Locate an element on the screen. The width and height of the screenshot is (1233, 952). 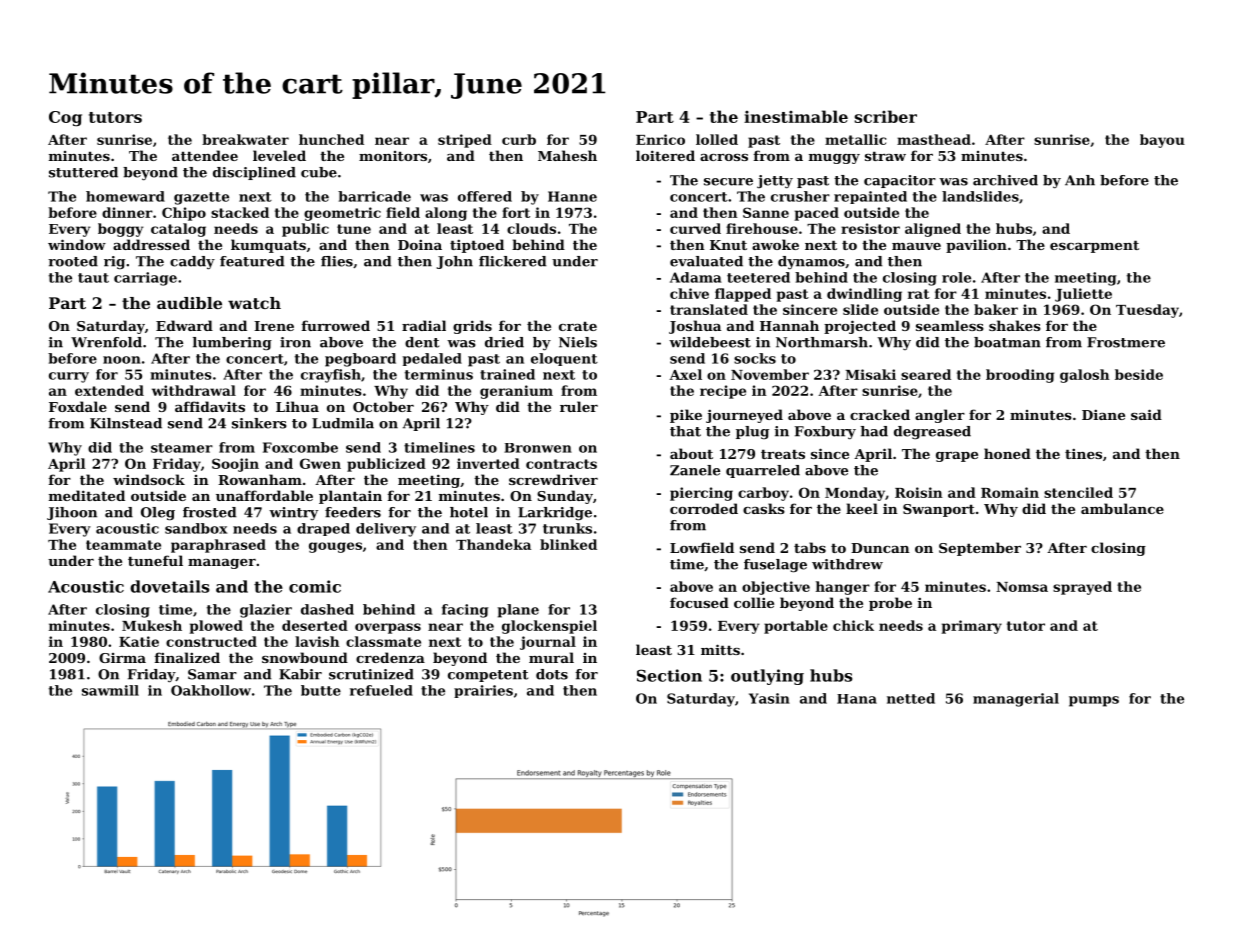
geometric is located at coordinates (342, 214).
